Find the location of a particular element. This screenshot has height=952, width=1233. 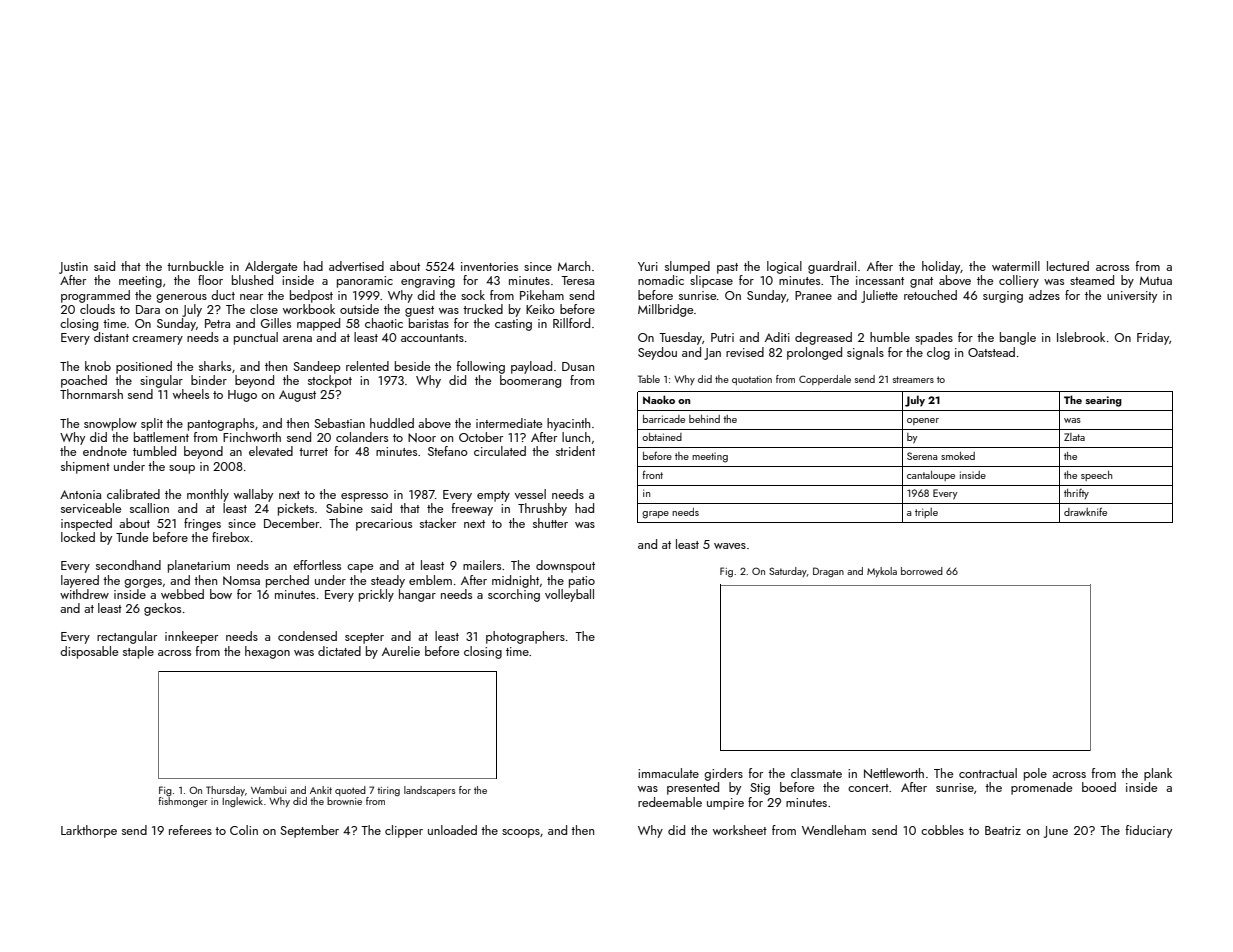

strident is located at coordinates (575, 451).
